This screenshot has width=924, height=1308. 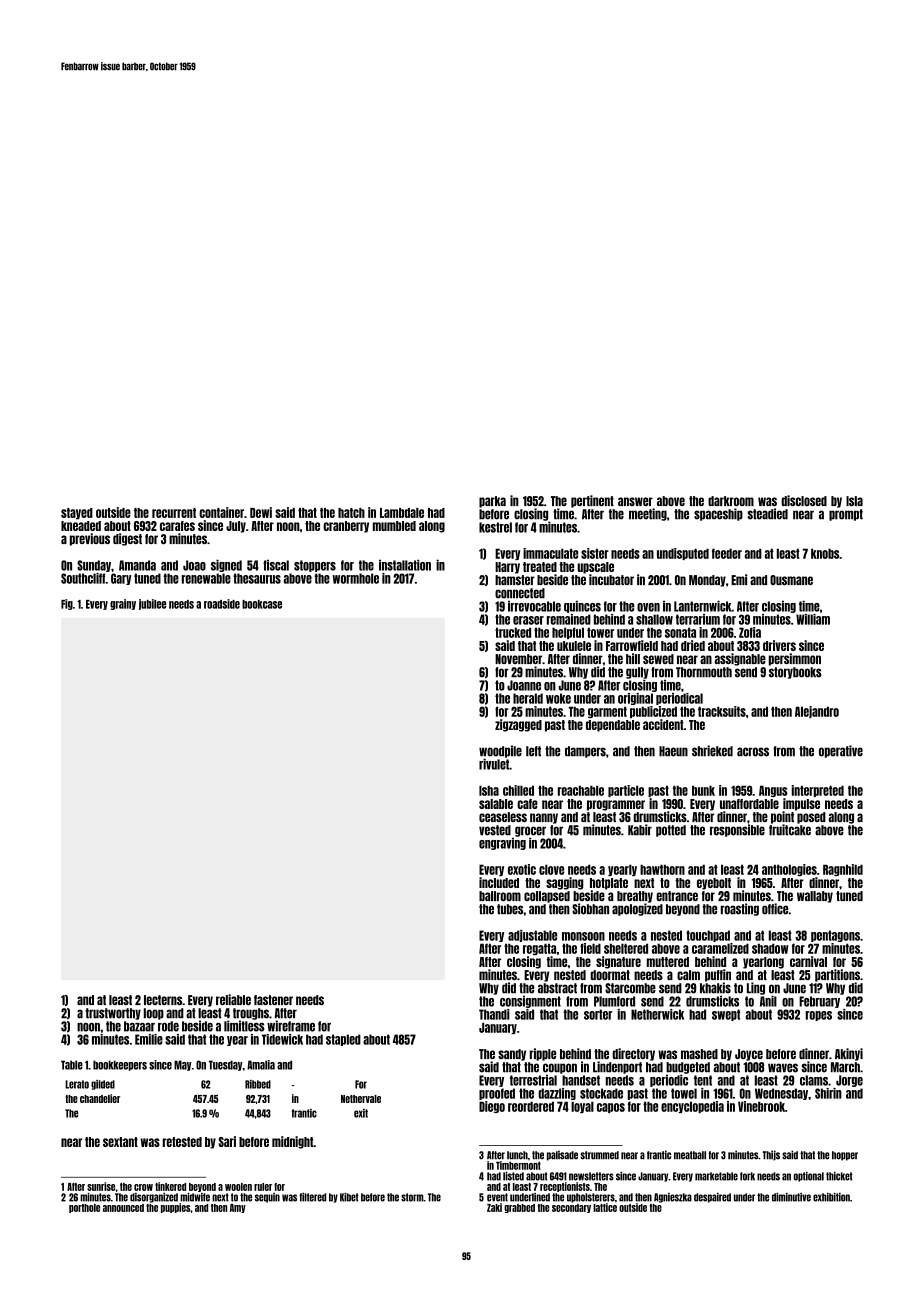 What do you see at coordinates (819, 1016) in the screenshot?
I see `ropes` at bounding box center [819, 1016].
